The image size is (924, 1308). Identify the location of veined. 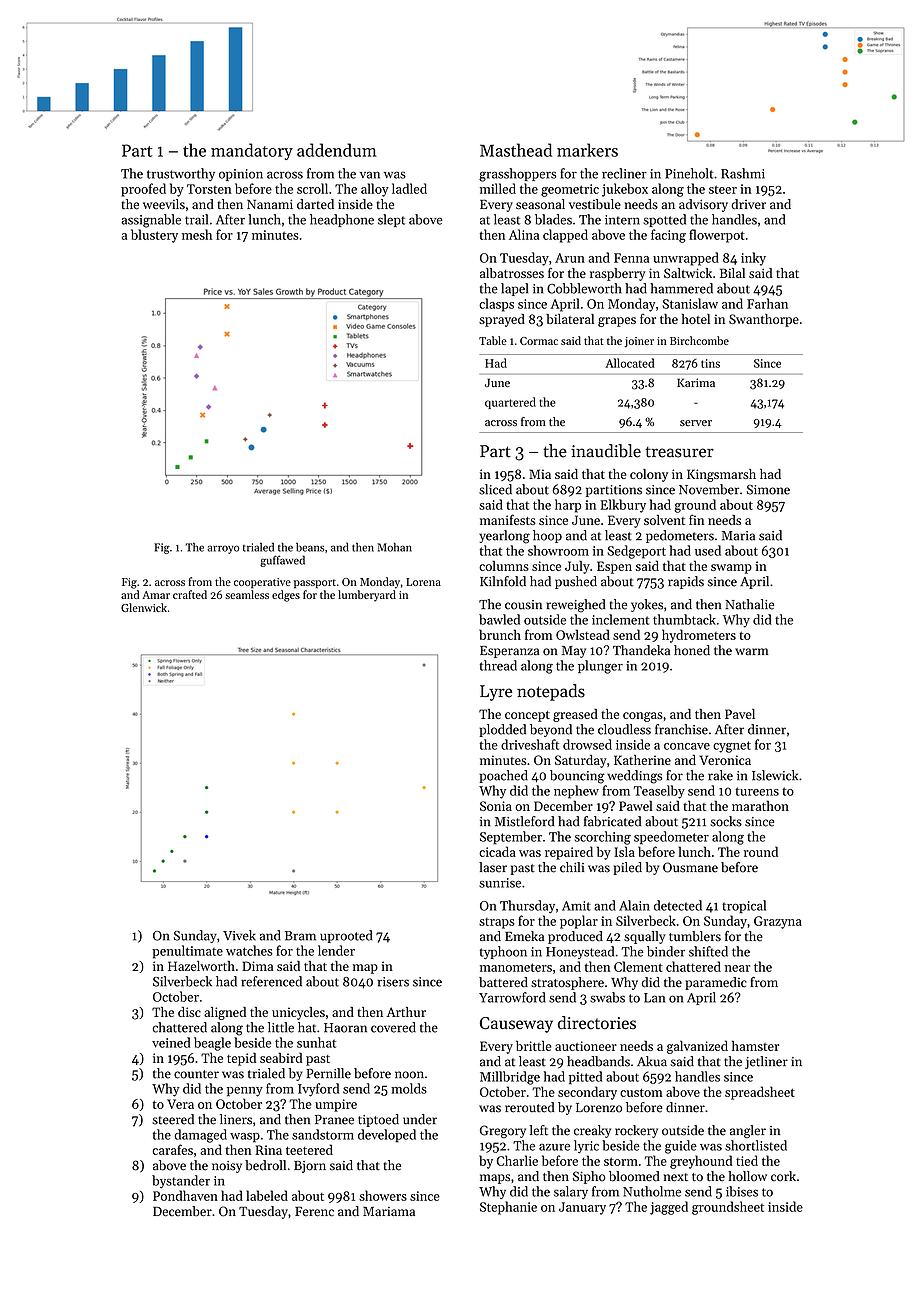
(171, 1042).
